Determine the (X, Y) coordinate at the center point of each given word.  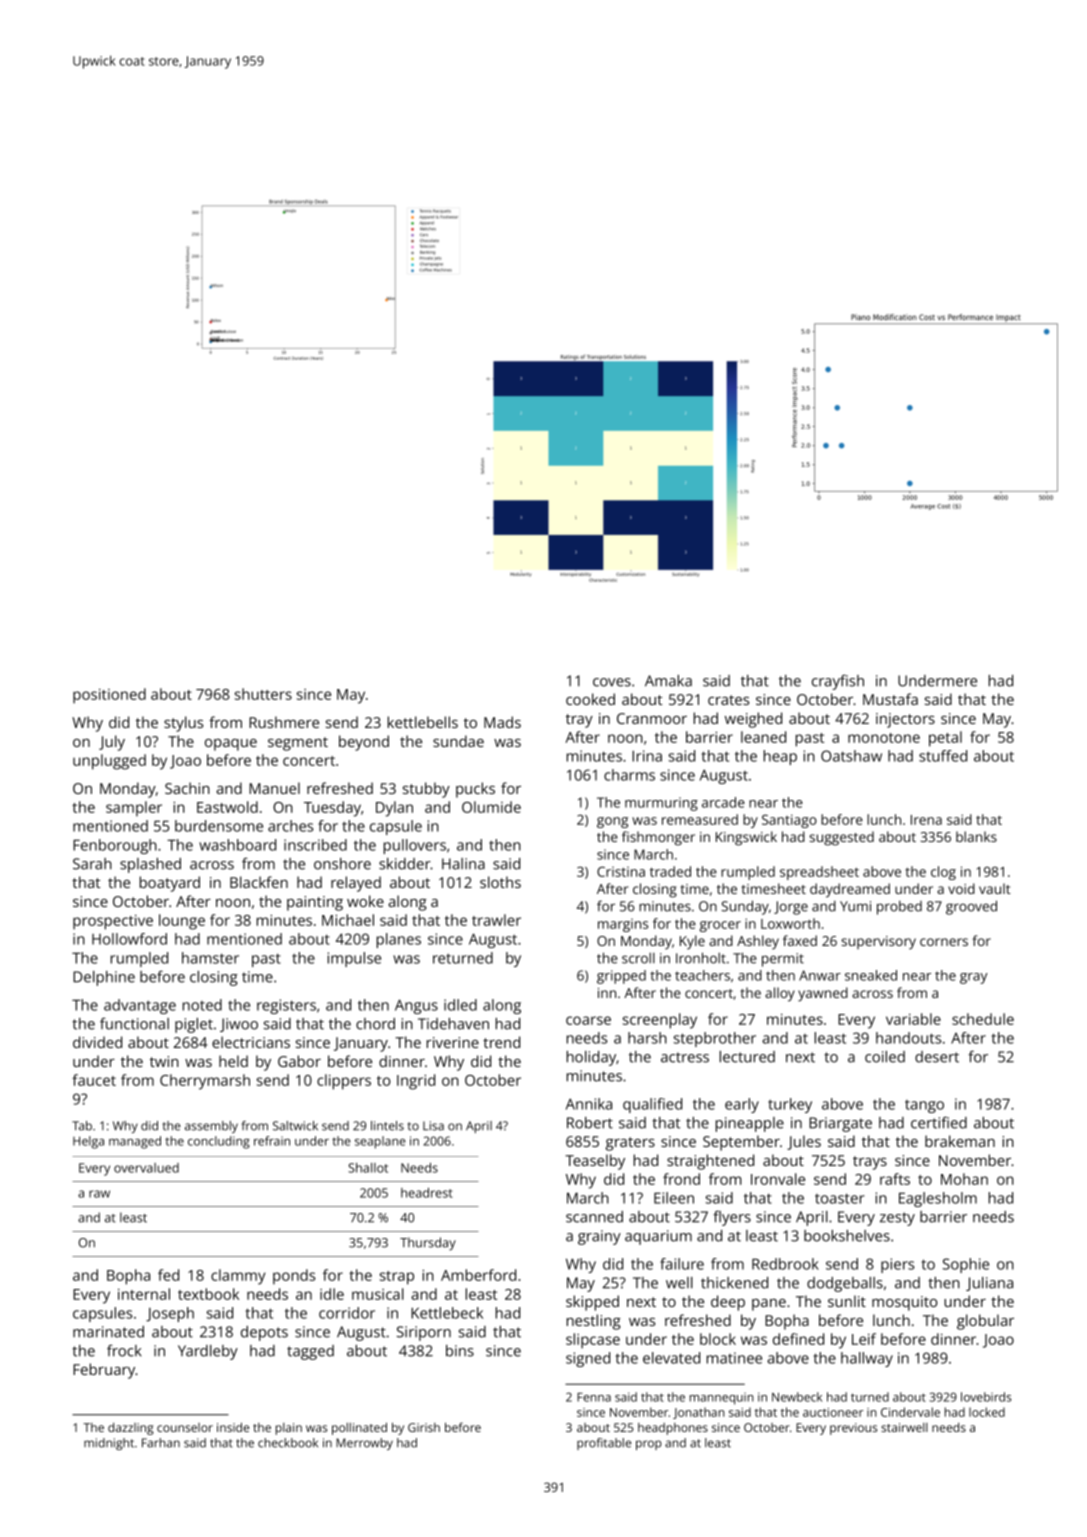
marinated (108, 1332)
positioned (109, 696)
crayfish (838, 682)
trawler (496, 920)
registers (286, 1006)
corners (944, 942)
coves (612, 682)
